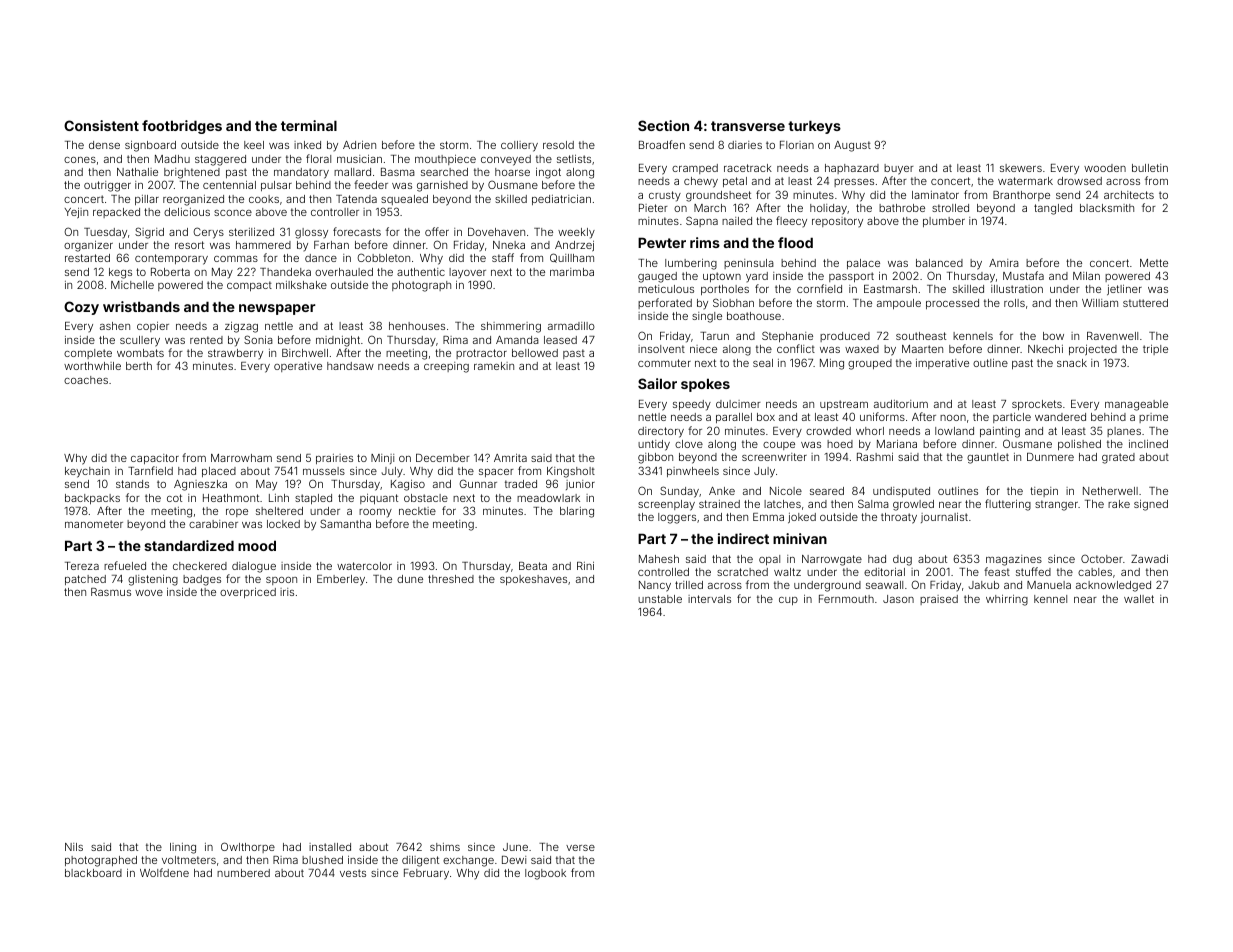  I want to click on logbook, so click(545, 874).
